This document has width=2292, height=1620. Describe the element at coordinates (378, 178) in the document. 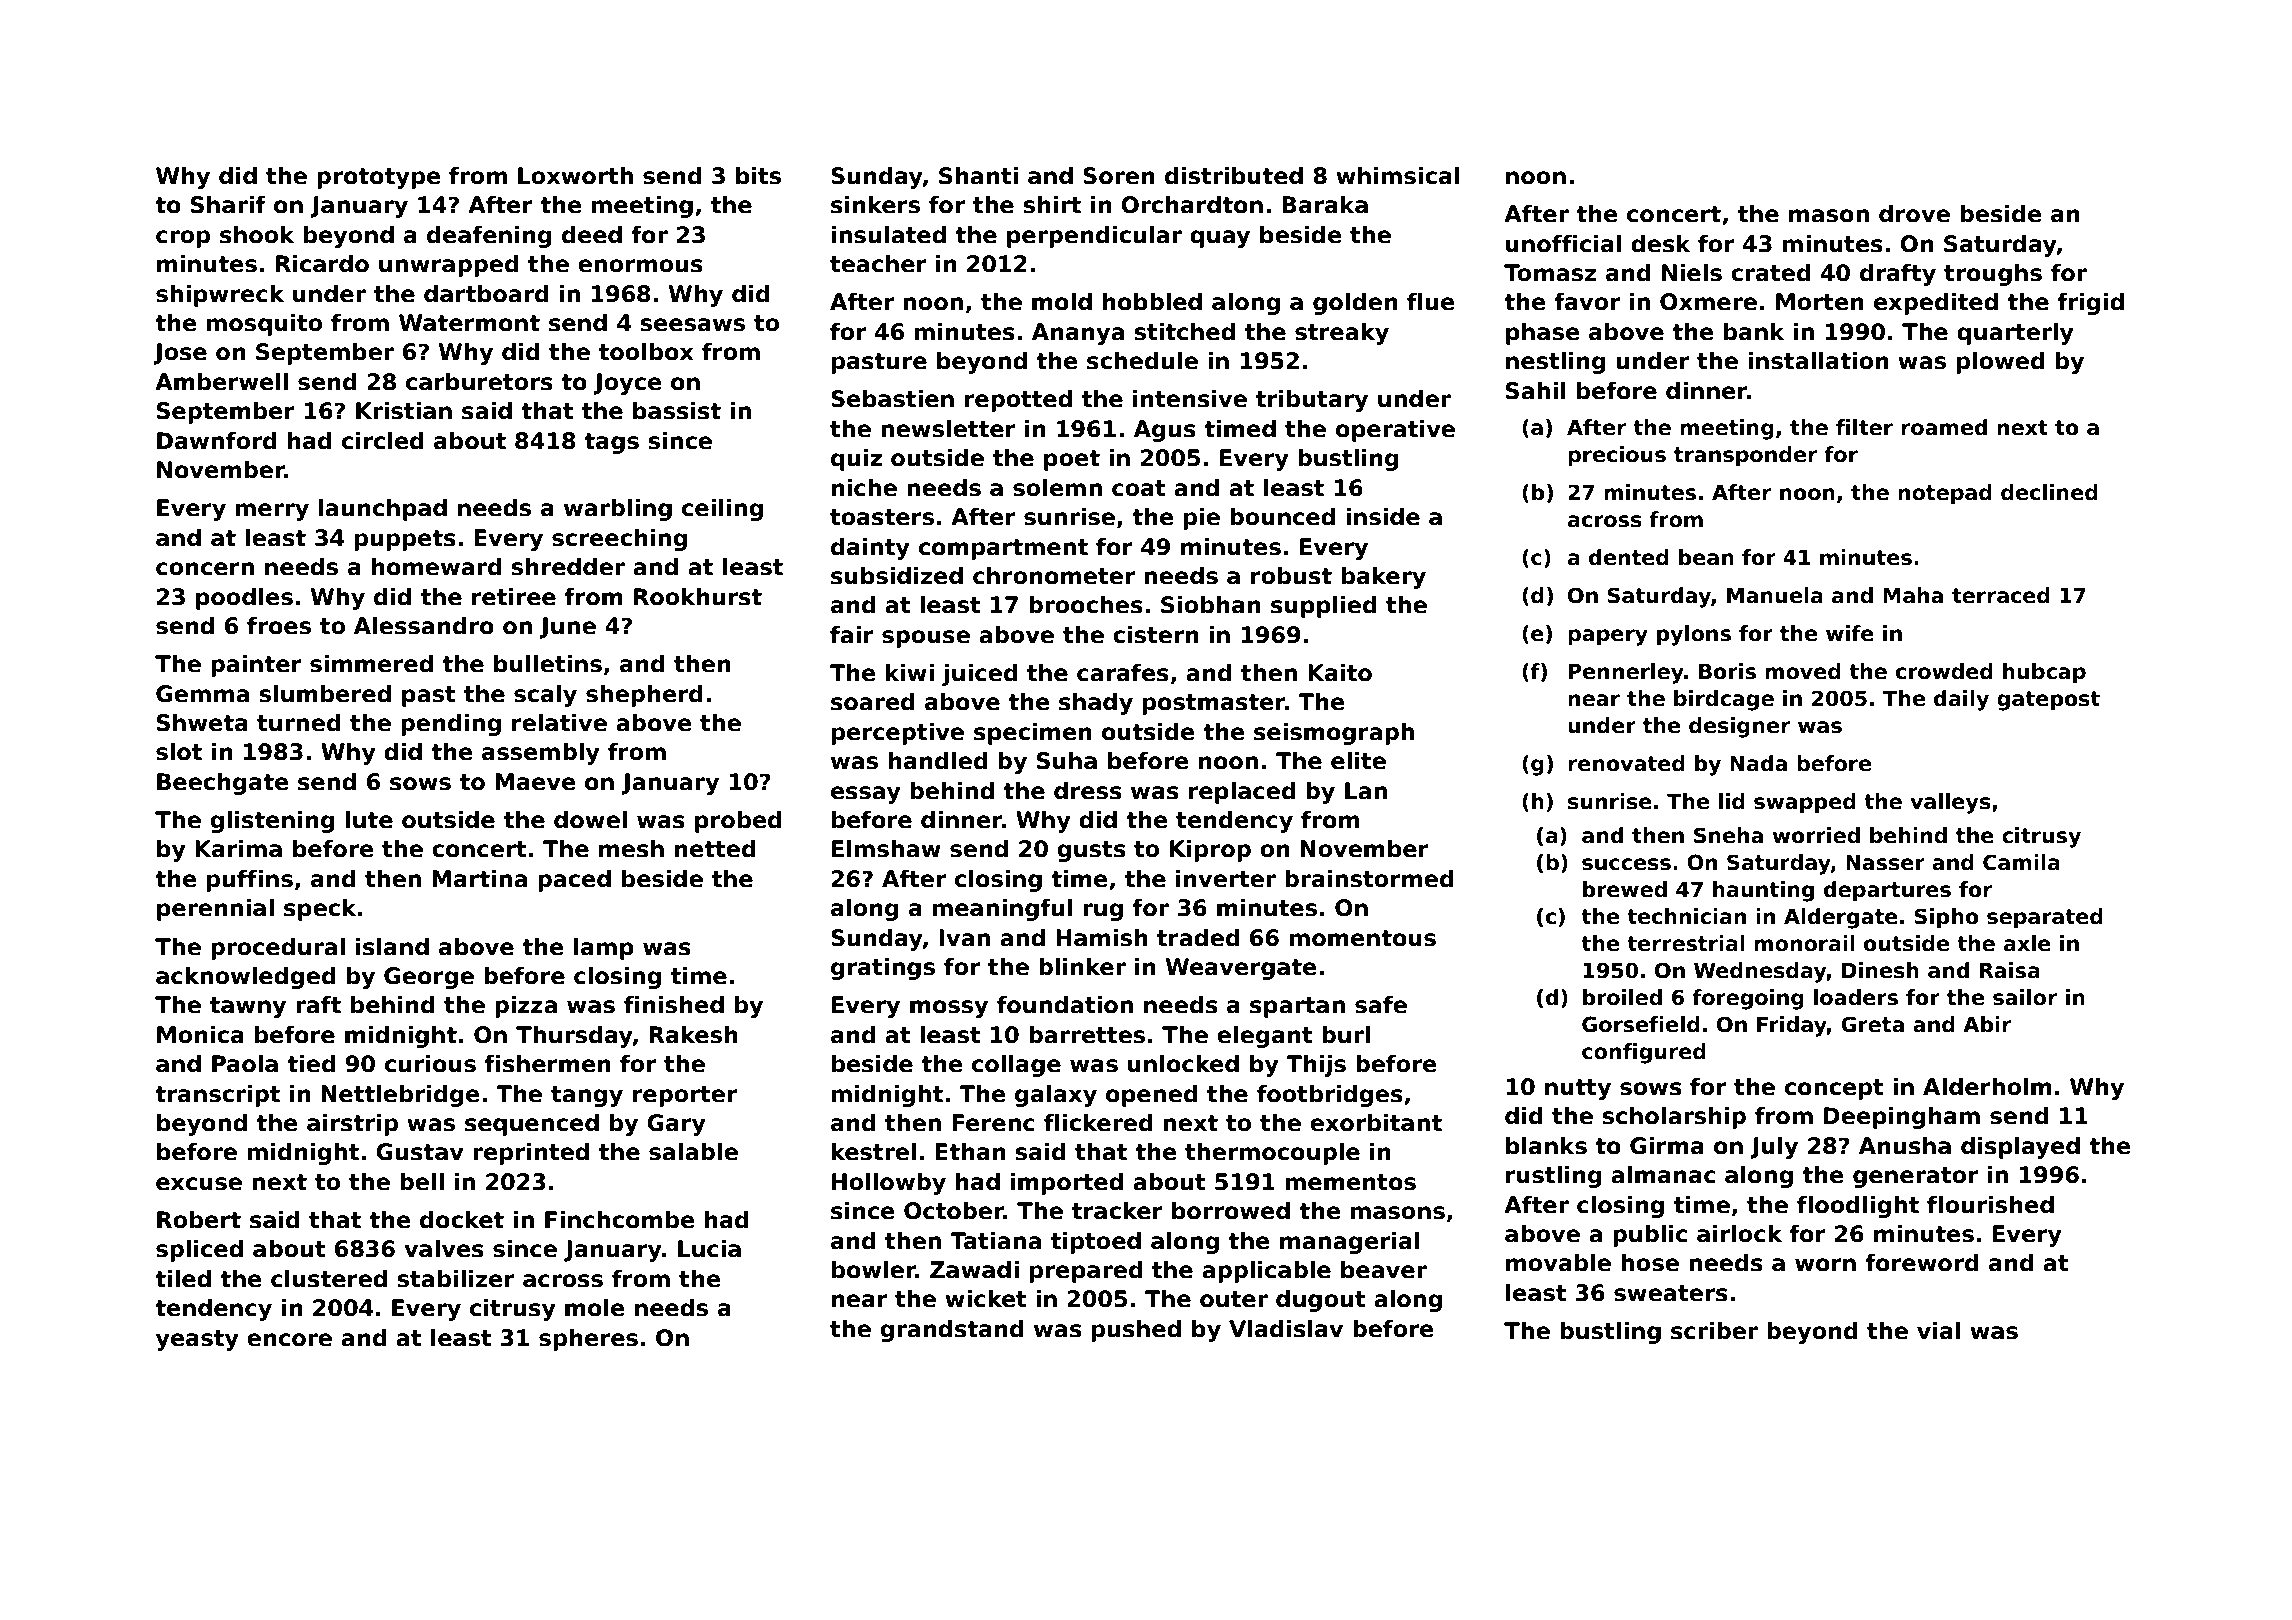

I see `prototype` at that location.
